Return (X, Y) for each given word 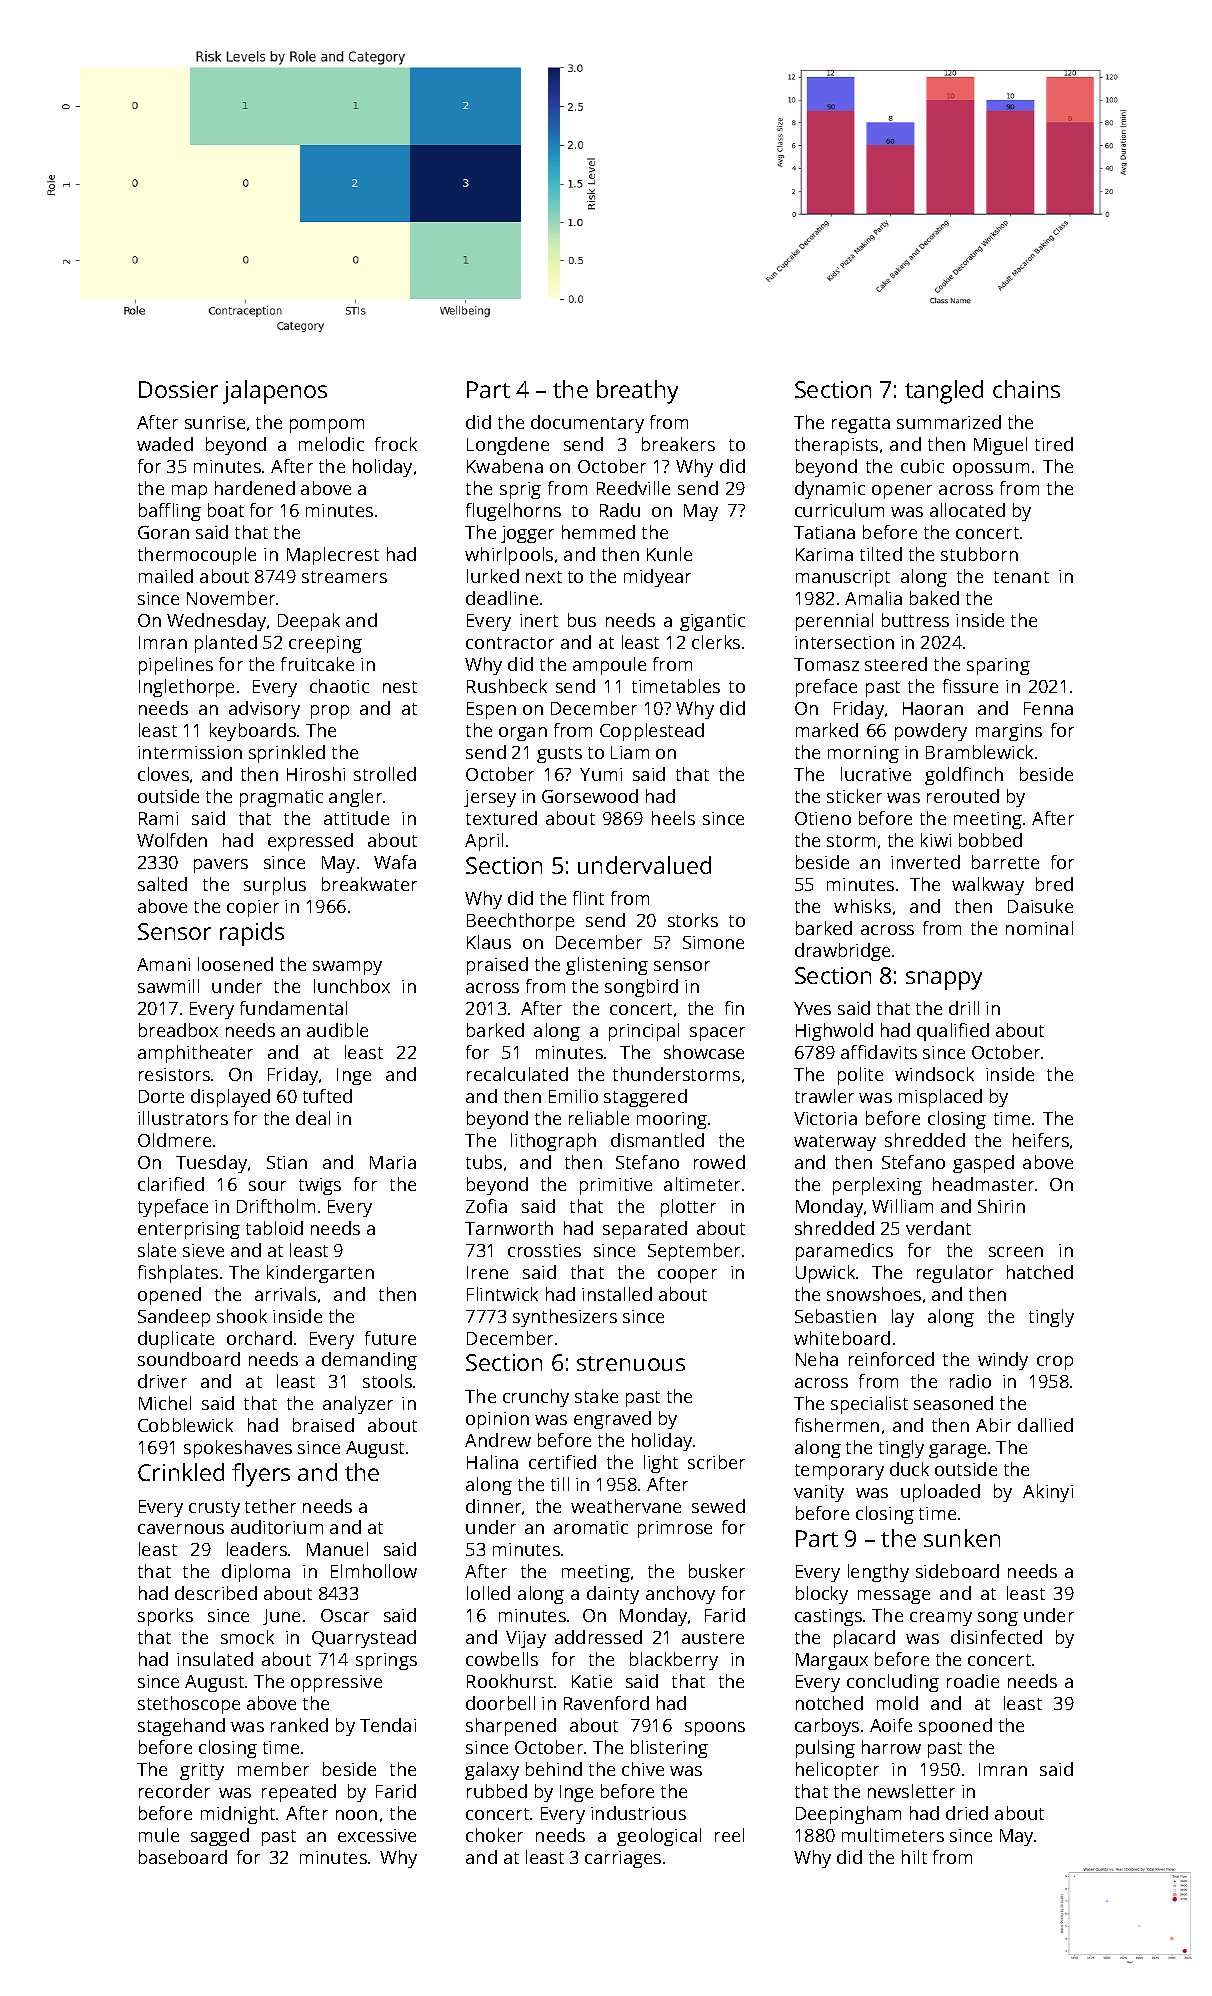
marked (827, 730)
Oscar (345, 1615)
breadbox (178, 1030)
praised (497, 966)
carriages (623, 1859)
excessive (377, 1835)
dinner (493, 1506)
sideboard (957, 1571)
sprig (520, 490)
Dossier (178, 389)
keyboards (253, 732)
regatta (861, 425)
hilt (914, 1857)
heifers (1041, 1140)
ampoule (609, 666)
